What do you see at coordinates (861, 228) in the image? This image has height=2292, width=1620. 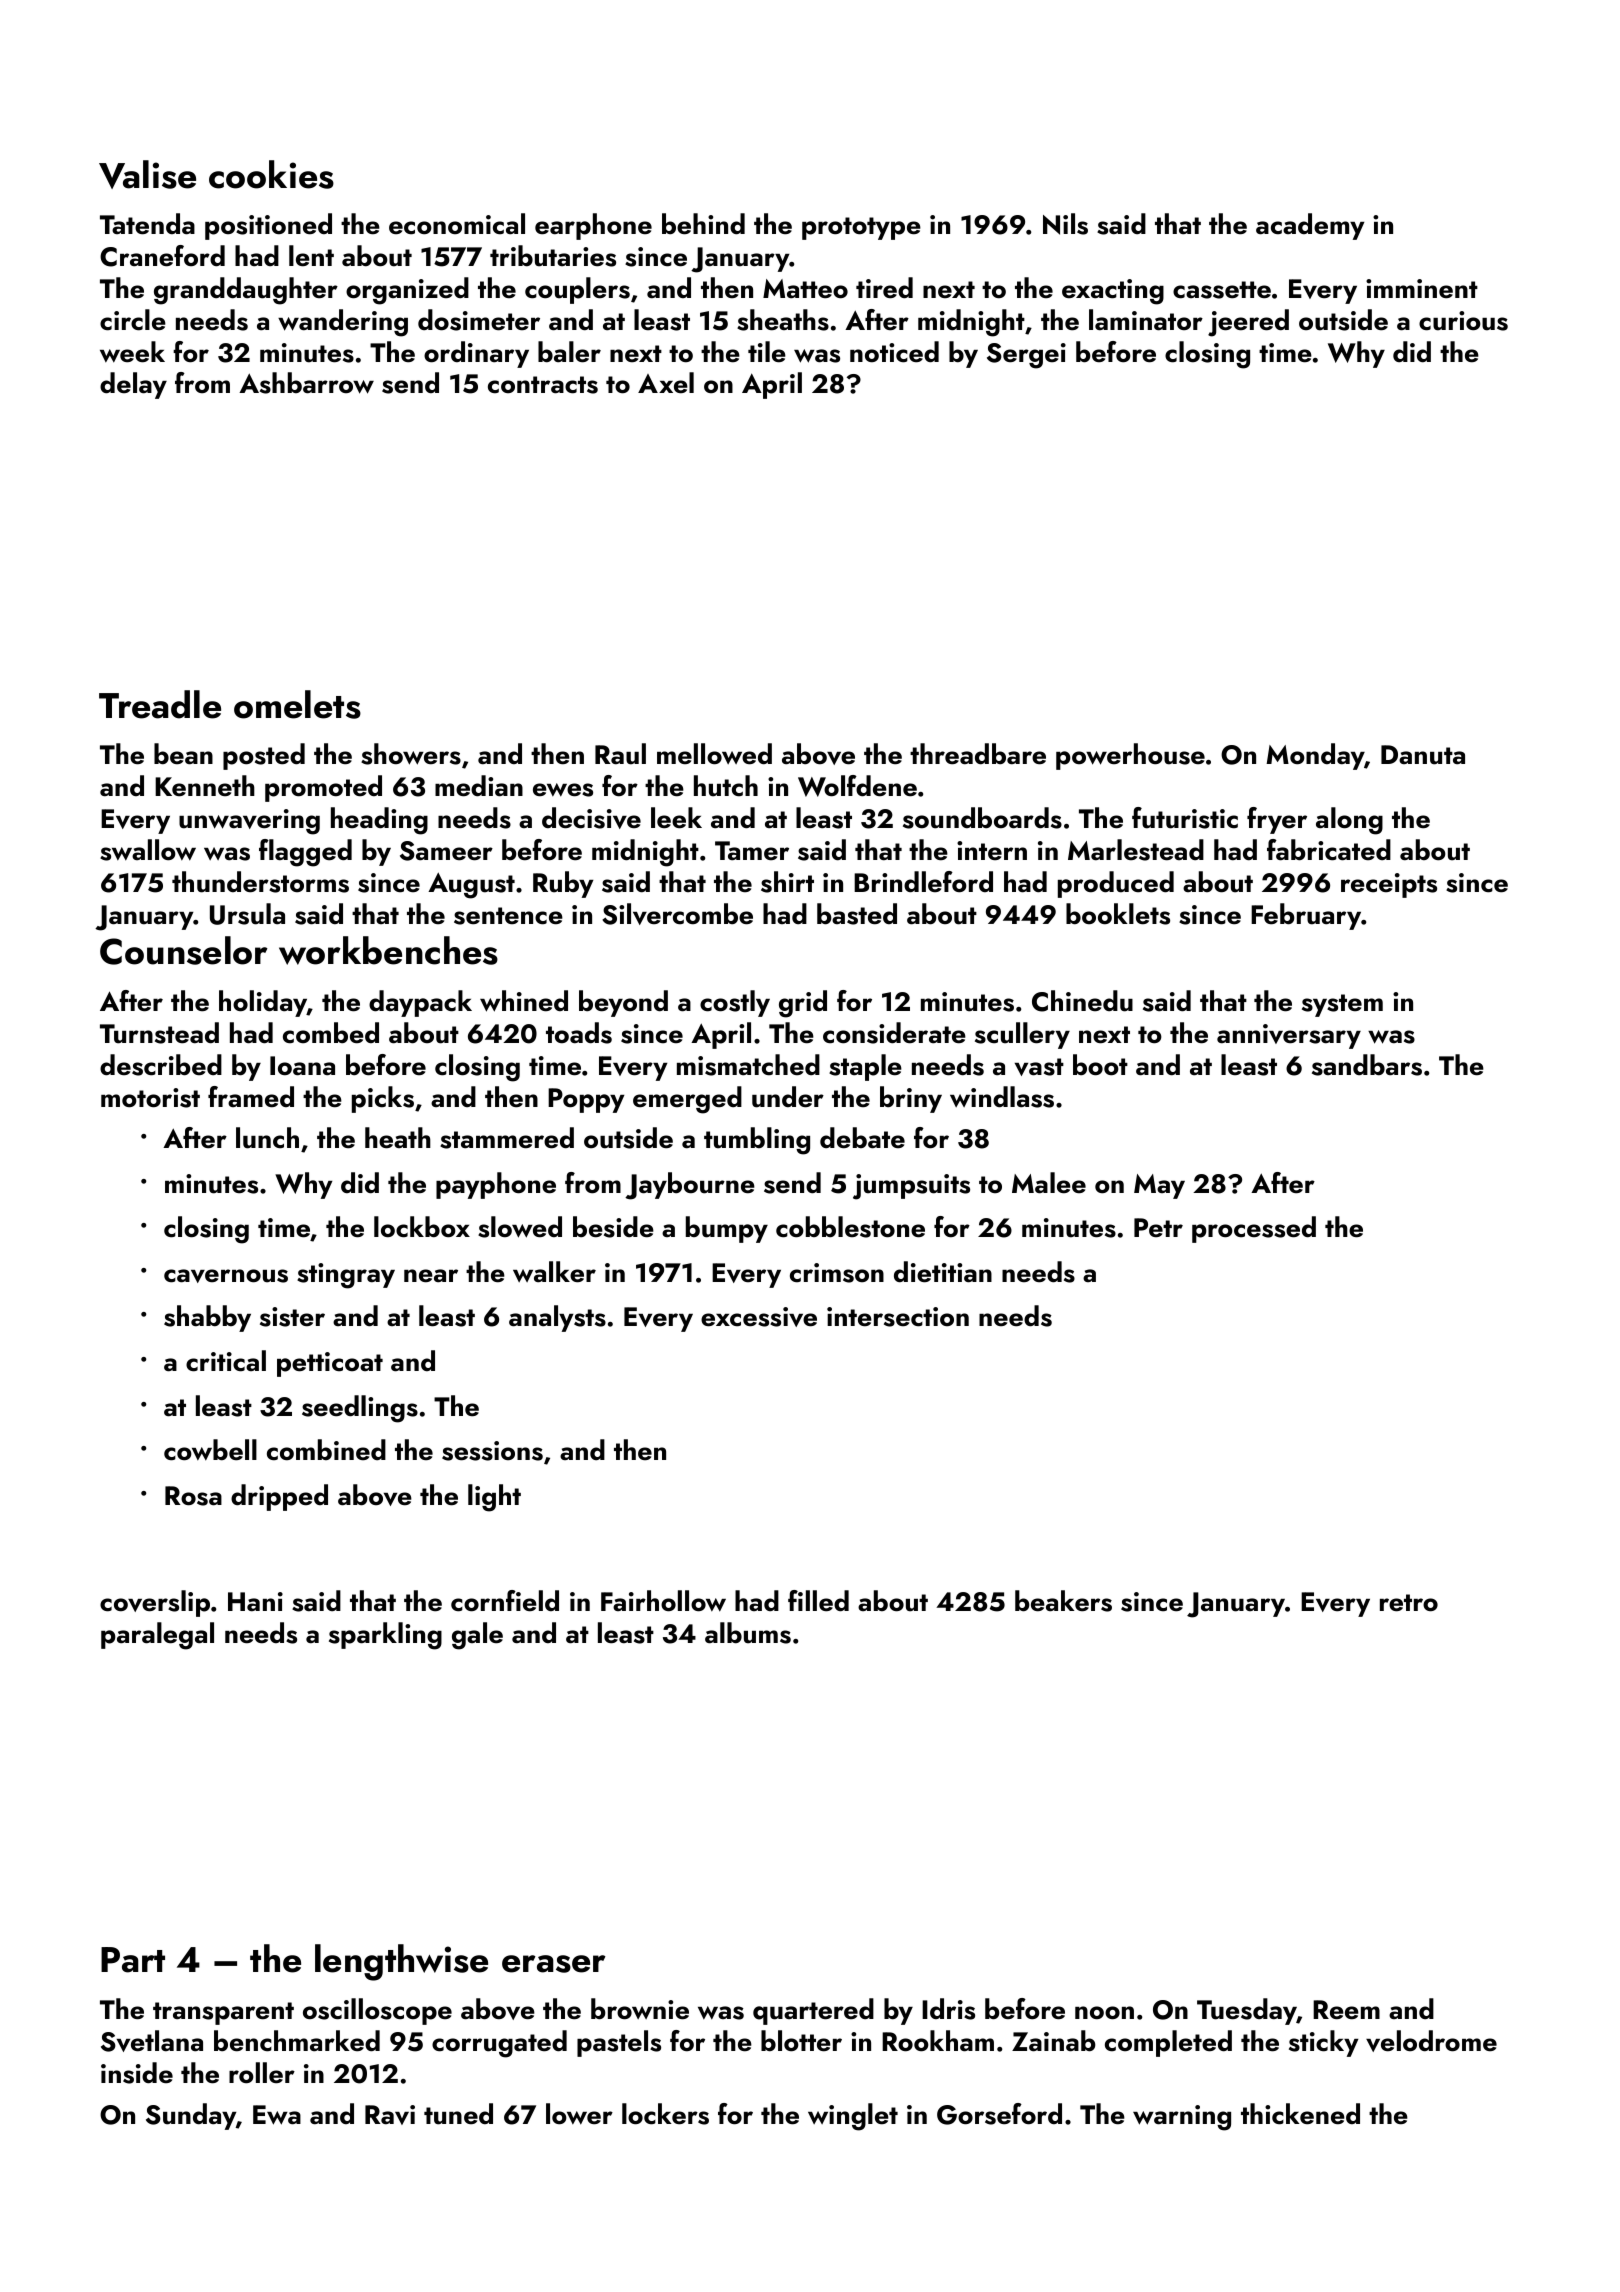 I see `prototype` at bounding box center [861, 228].
